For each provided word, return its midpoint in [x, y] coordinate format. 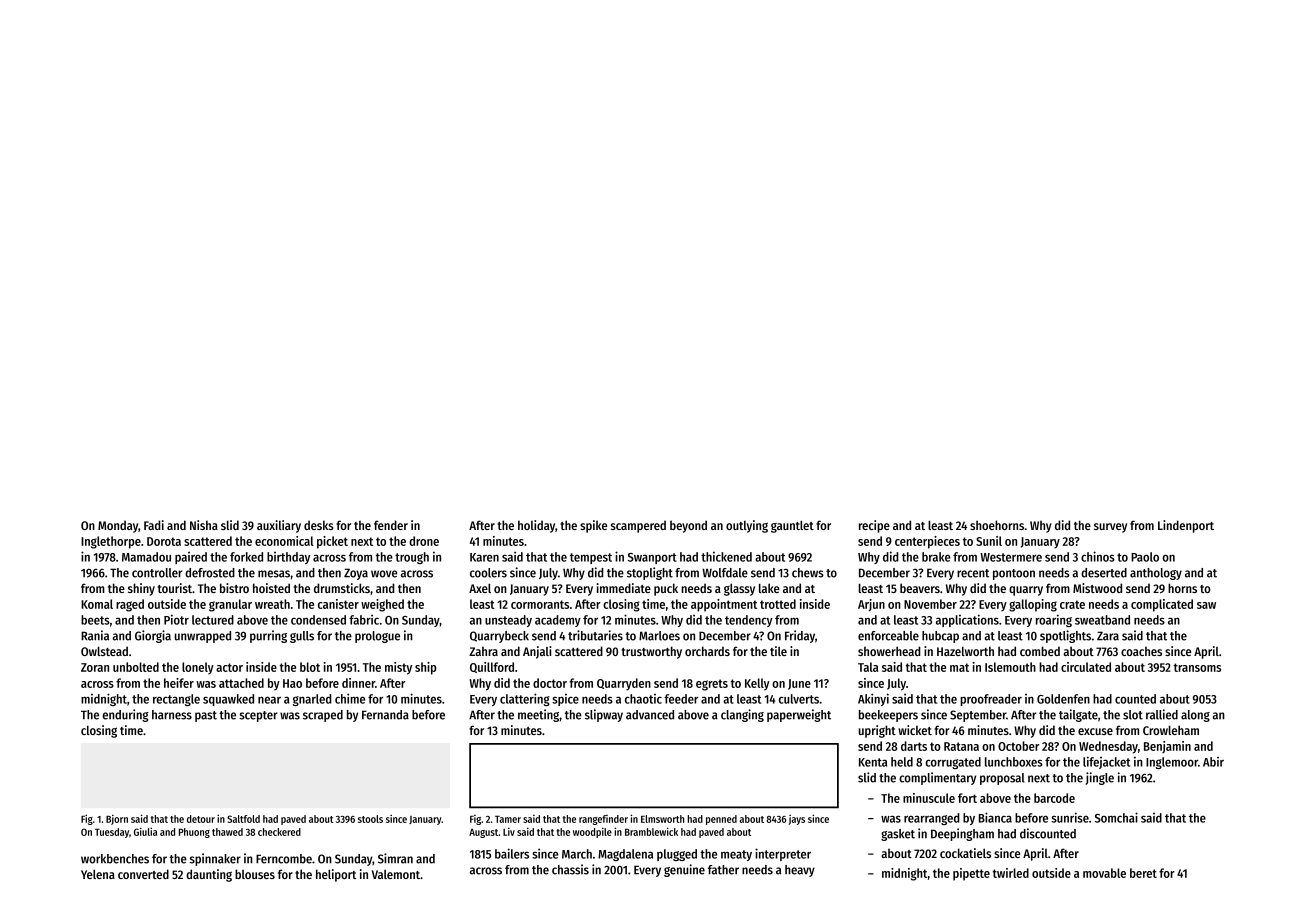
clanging [742, 715]
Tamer [508, 819]
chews [808, 573]
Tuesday [112, 833]
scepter [258, 716]
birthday [288, 558]
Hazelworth [965, 651]
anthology [1156, 574]
